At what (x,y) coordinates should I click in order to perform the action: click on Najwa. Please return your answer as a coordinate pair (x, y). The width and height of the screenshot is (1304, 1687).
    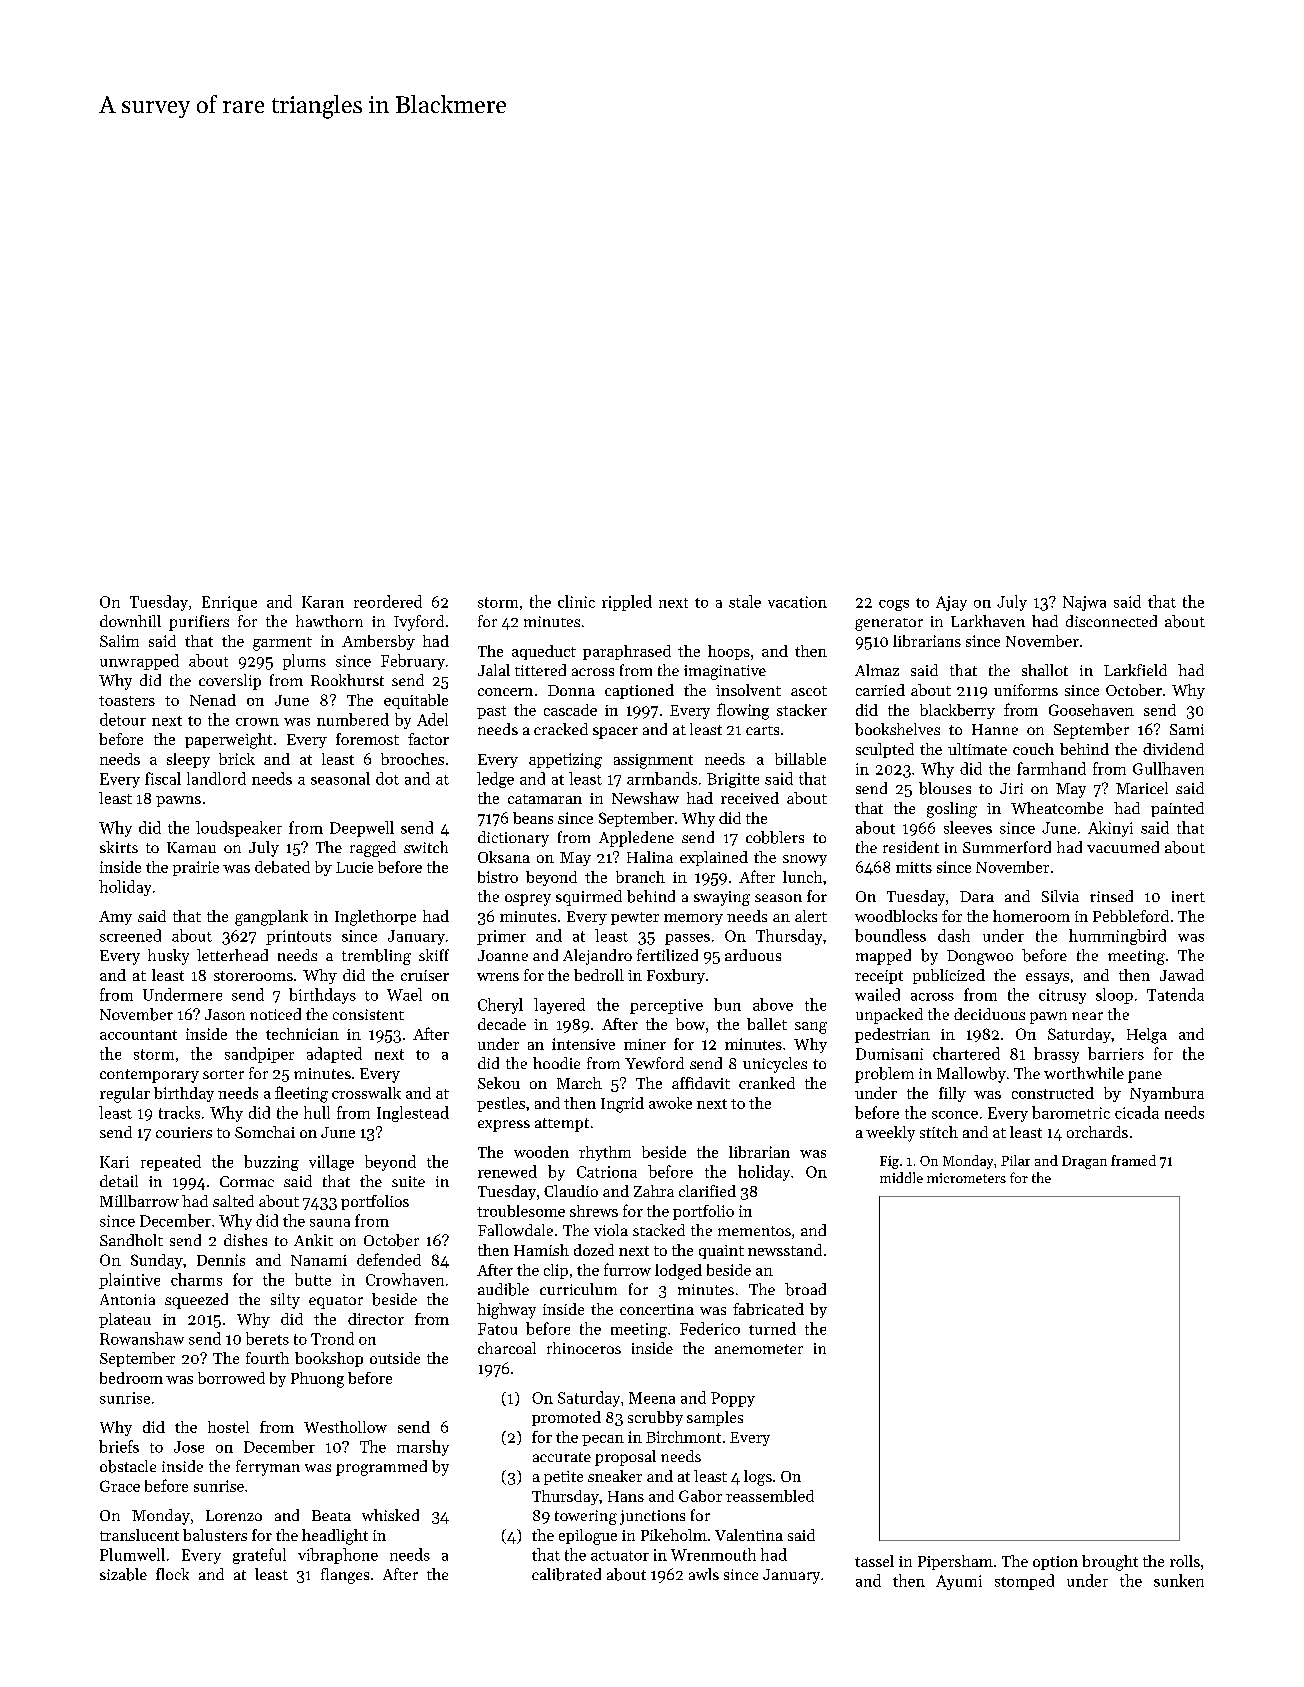
    Looking at the image, I should click on (1084, 603).
